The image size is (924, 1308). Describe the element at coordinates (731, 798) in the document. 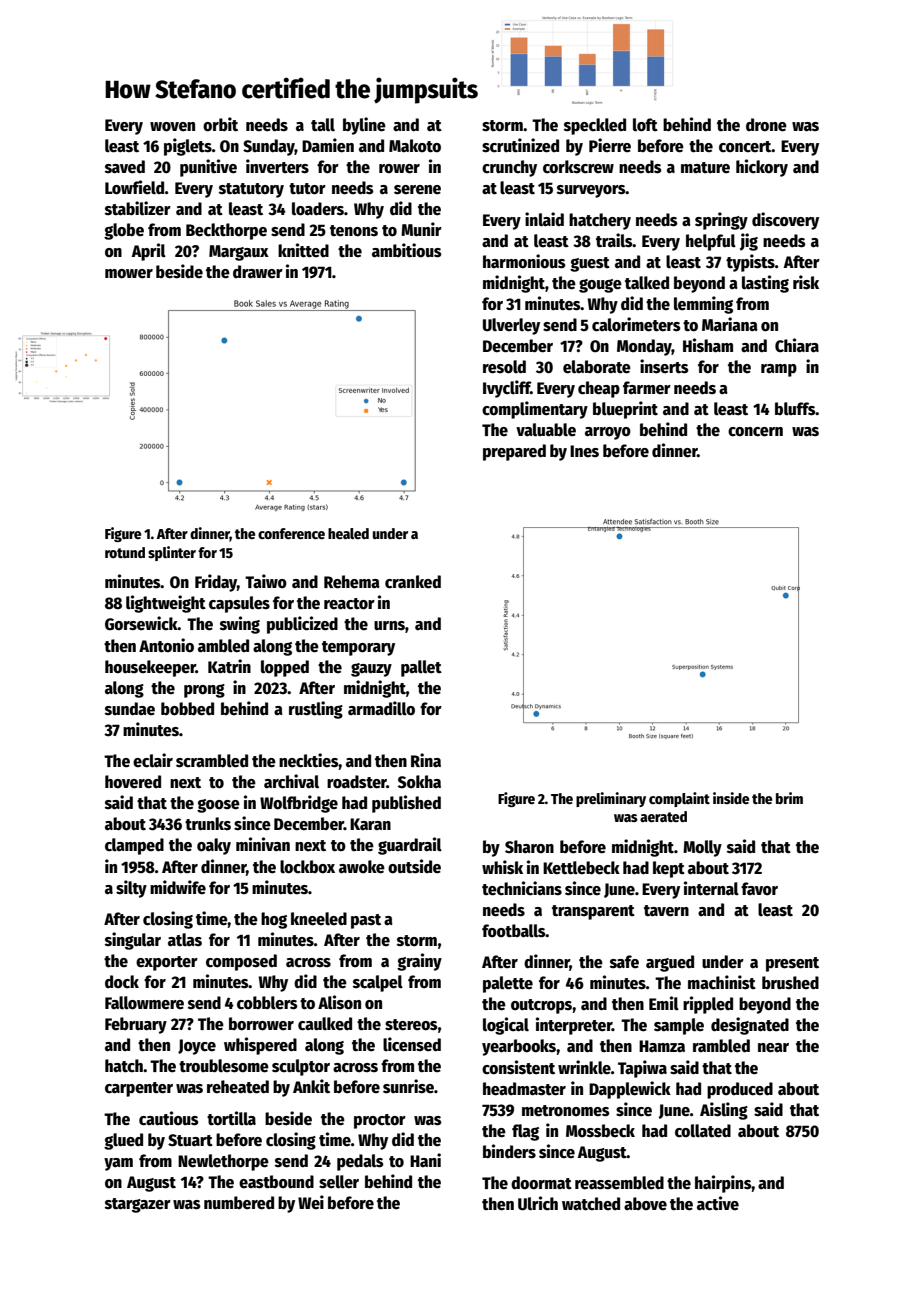

I see `inside` at that location.
